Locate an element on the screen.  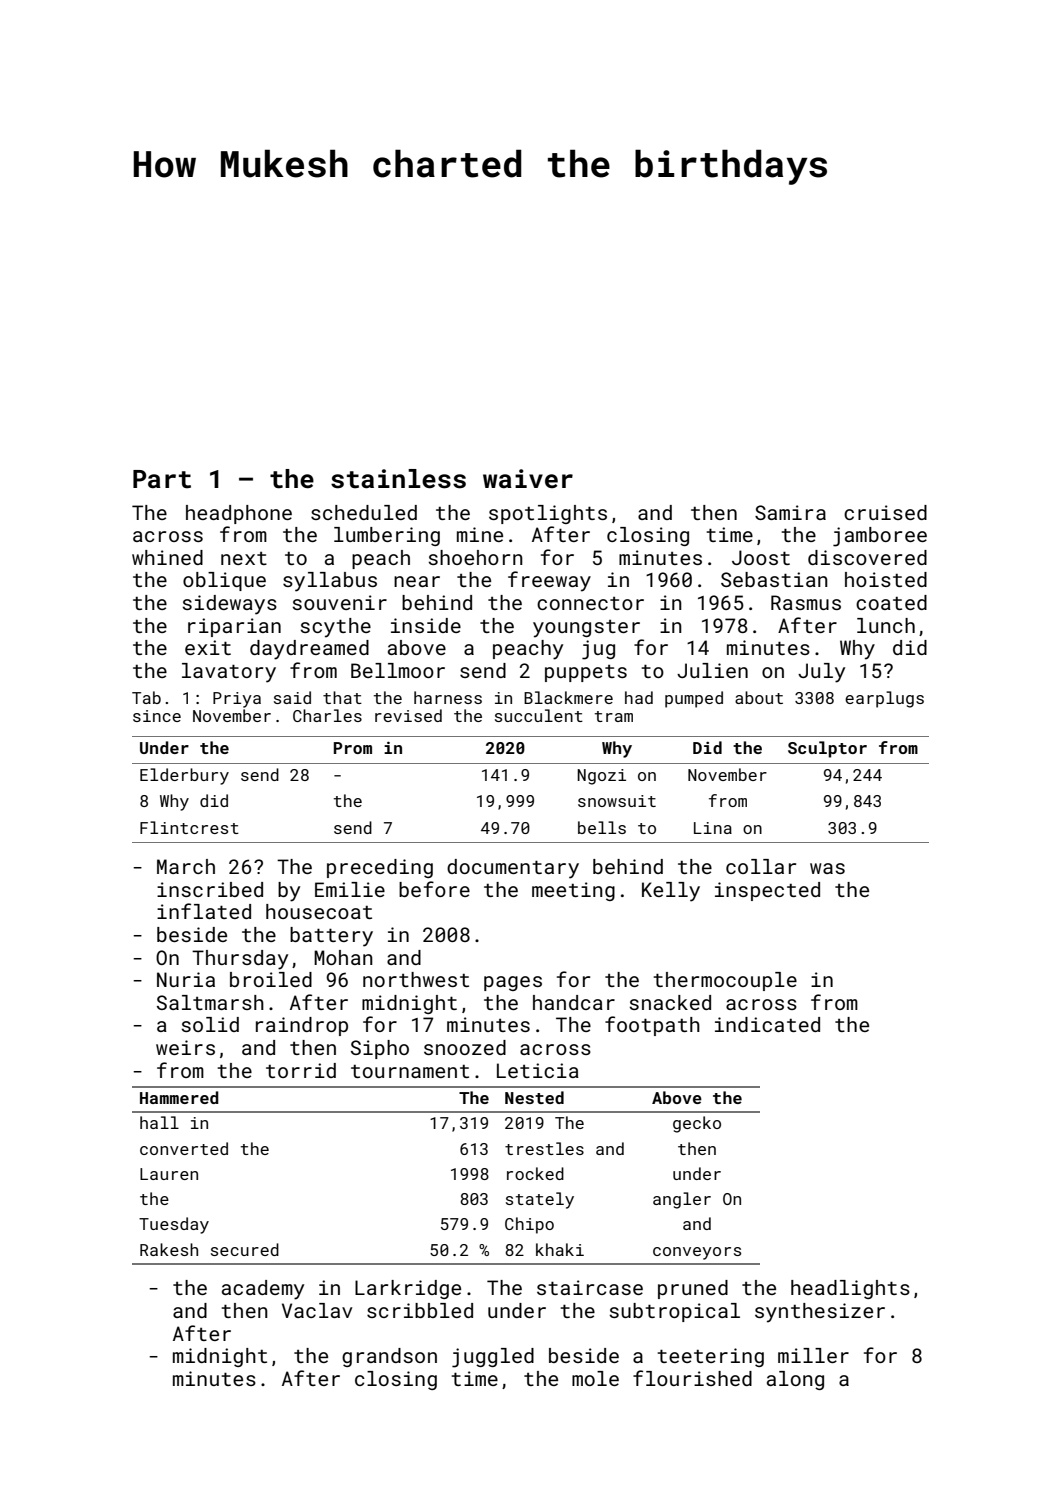
whined is located at coordinates (167, 557).
